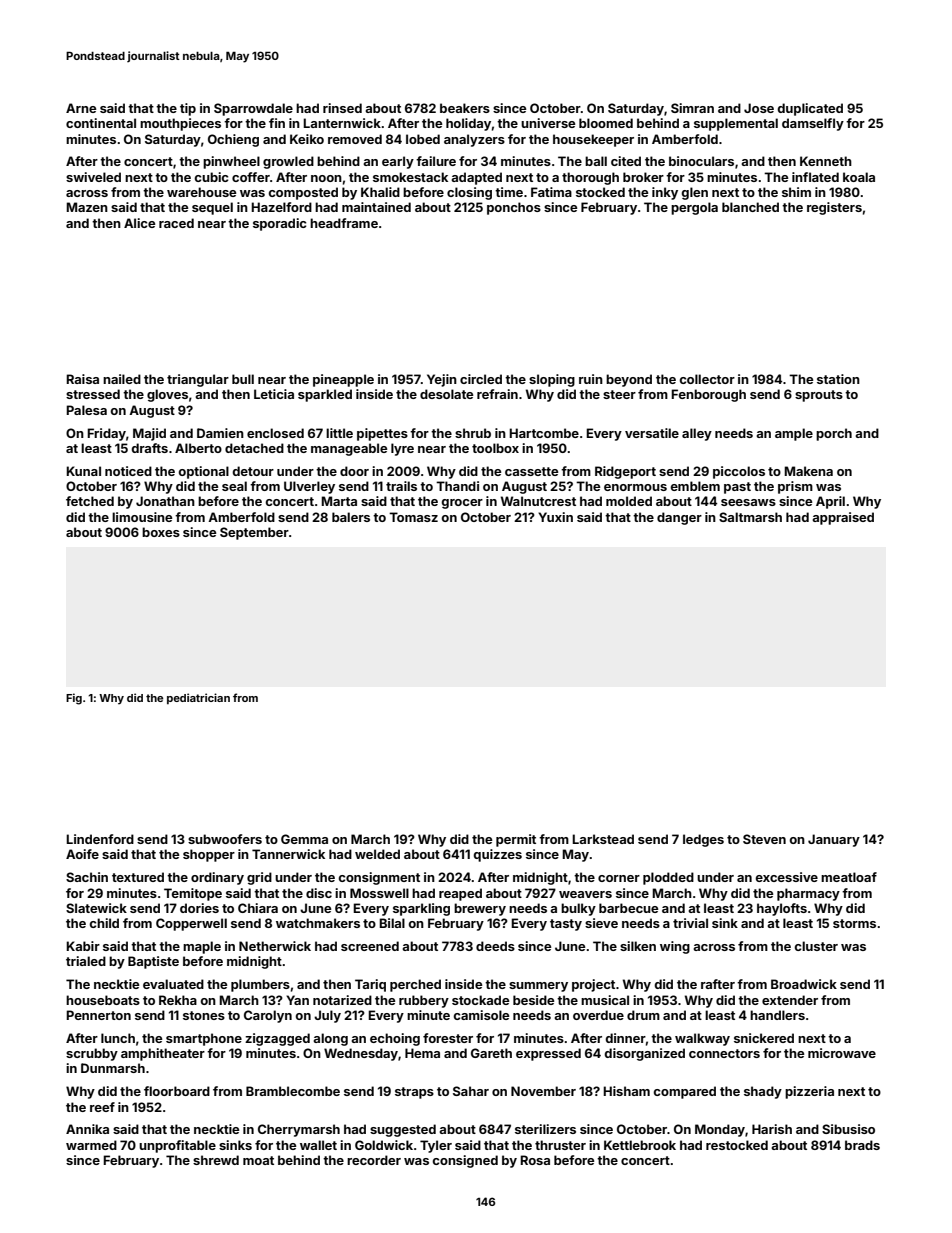 This document has height=1233, width=952. Describe the element at coordinates (413, 517) in the document. I see `Tomasz` at that location.
